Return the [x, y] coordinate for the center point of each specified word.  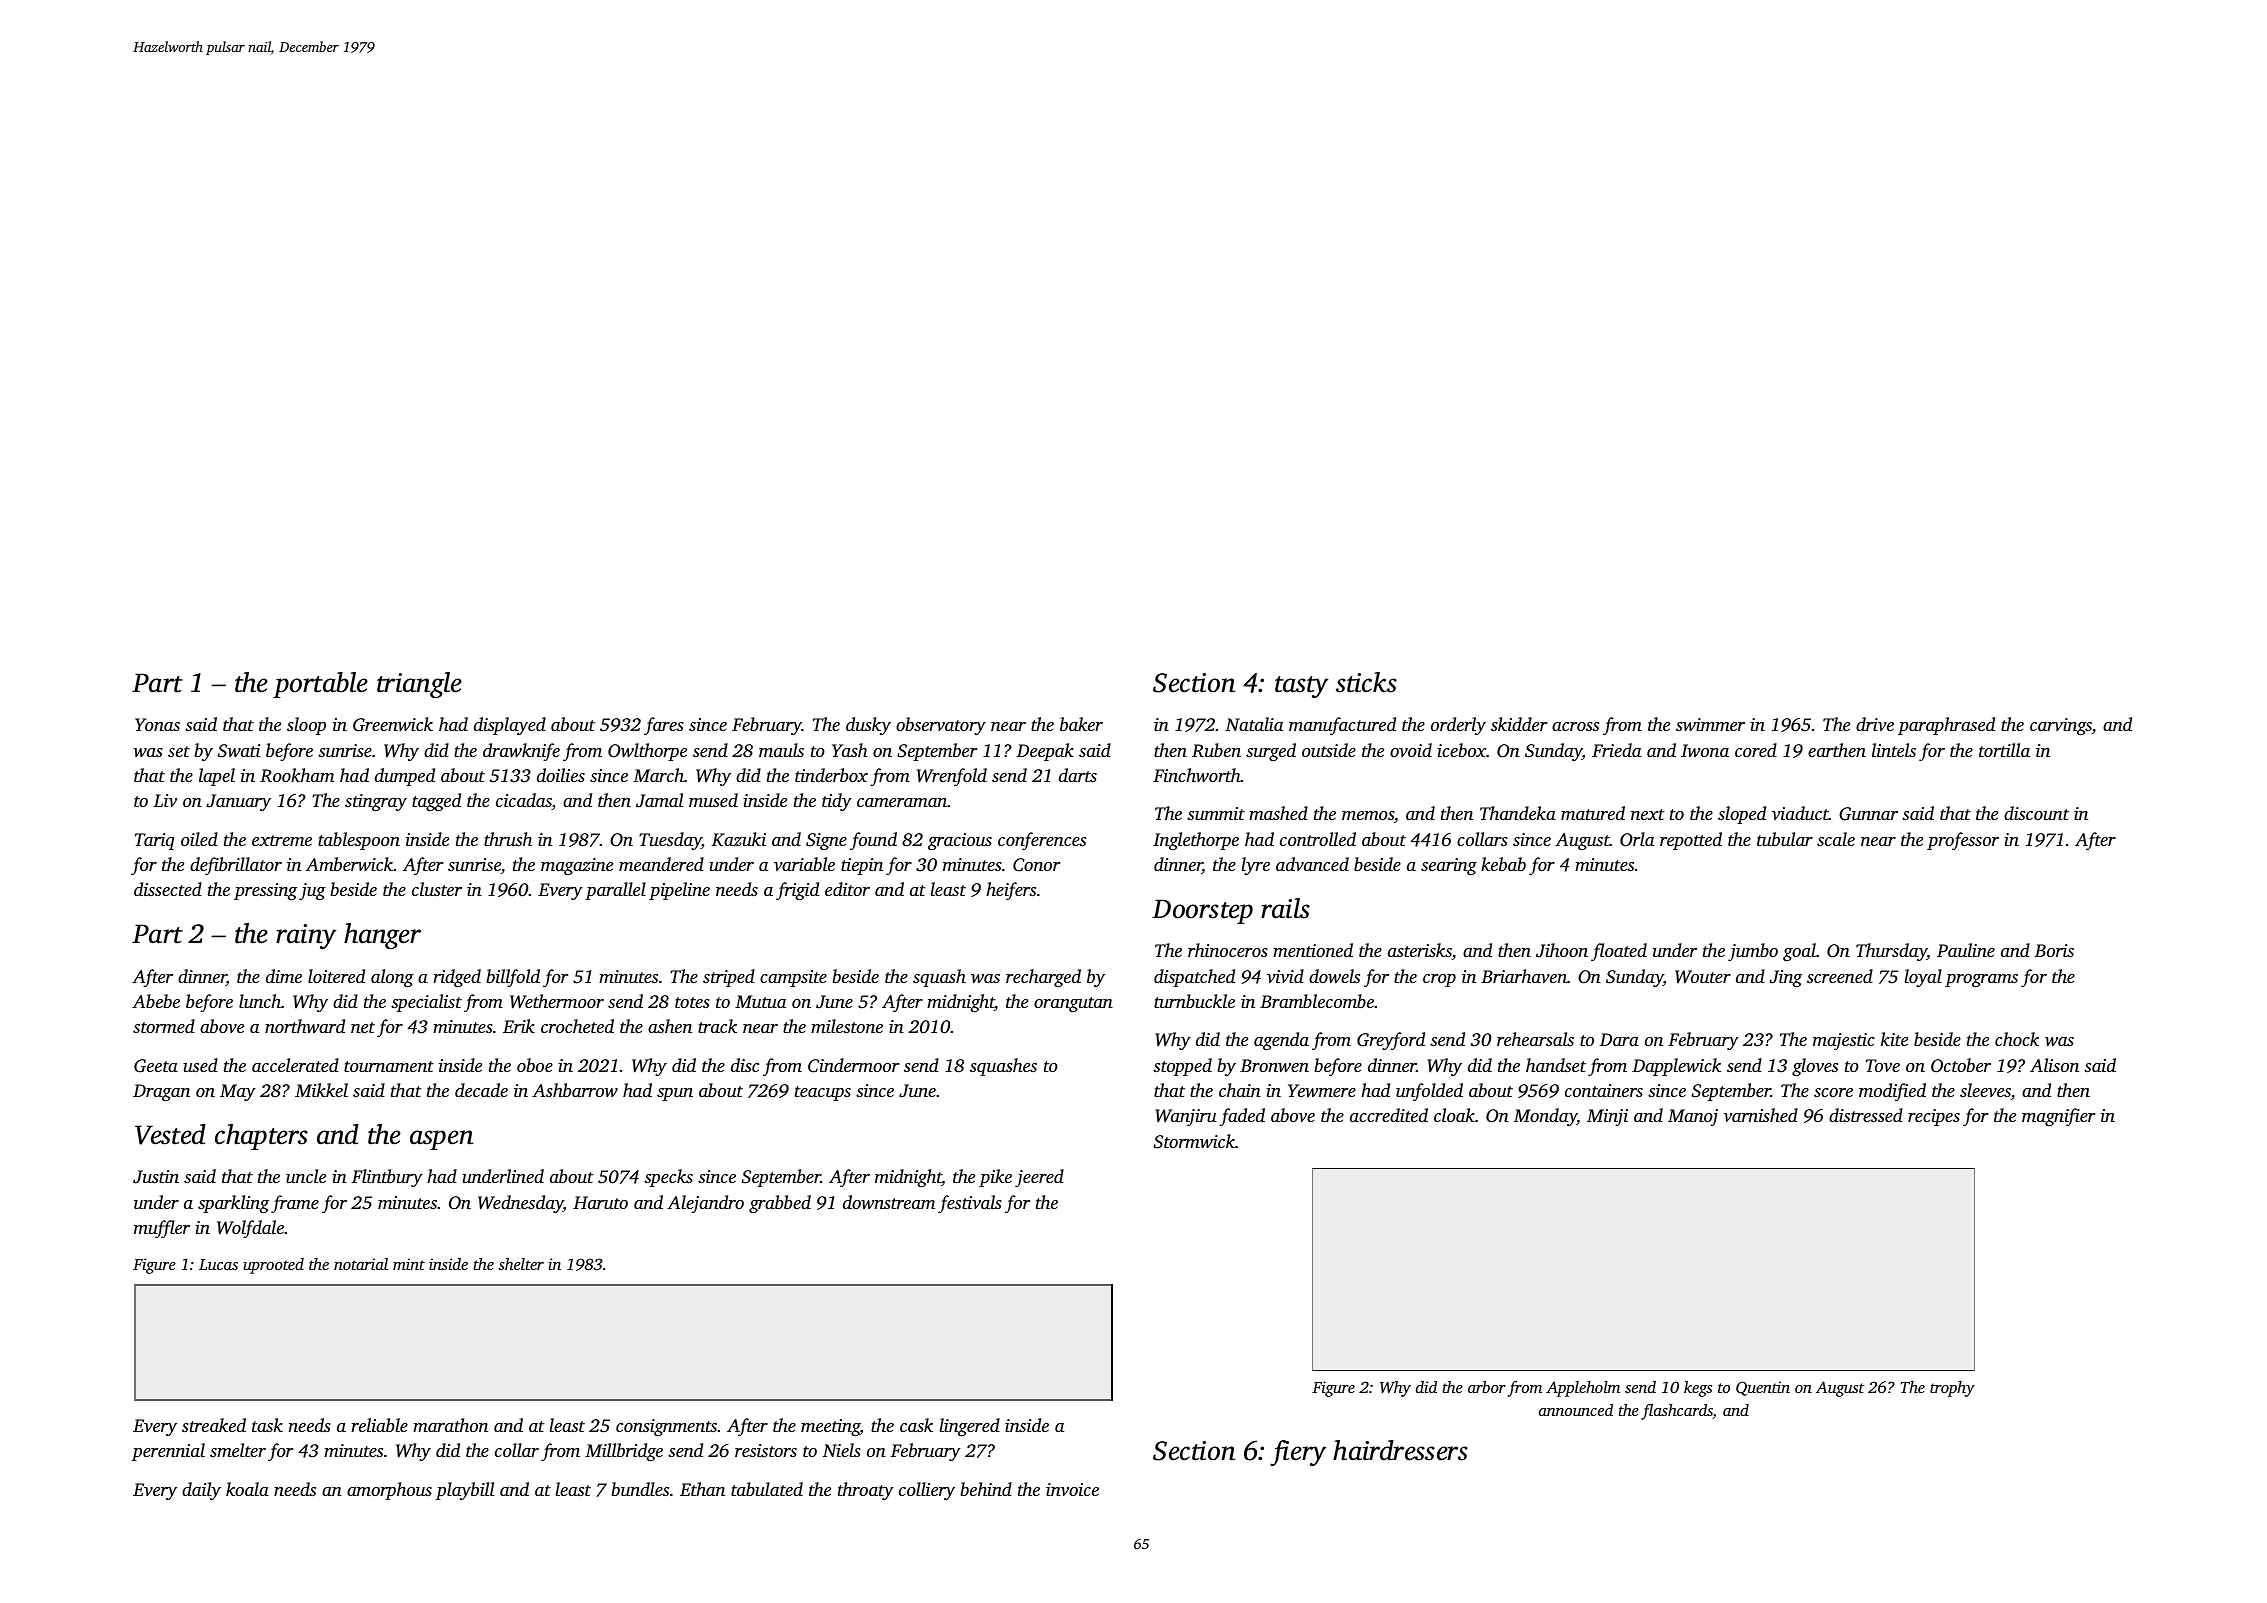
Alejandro [705, 1204]
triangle [419, 685]
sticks [1366, 682]
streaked [214, 1425]
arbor [1487, 1387]
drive [1875, 724]
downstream [889, 1202]
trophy [1952, 1389]
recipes [1934, 1117]
